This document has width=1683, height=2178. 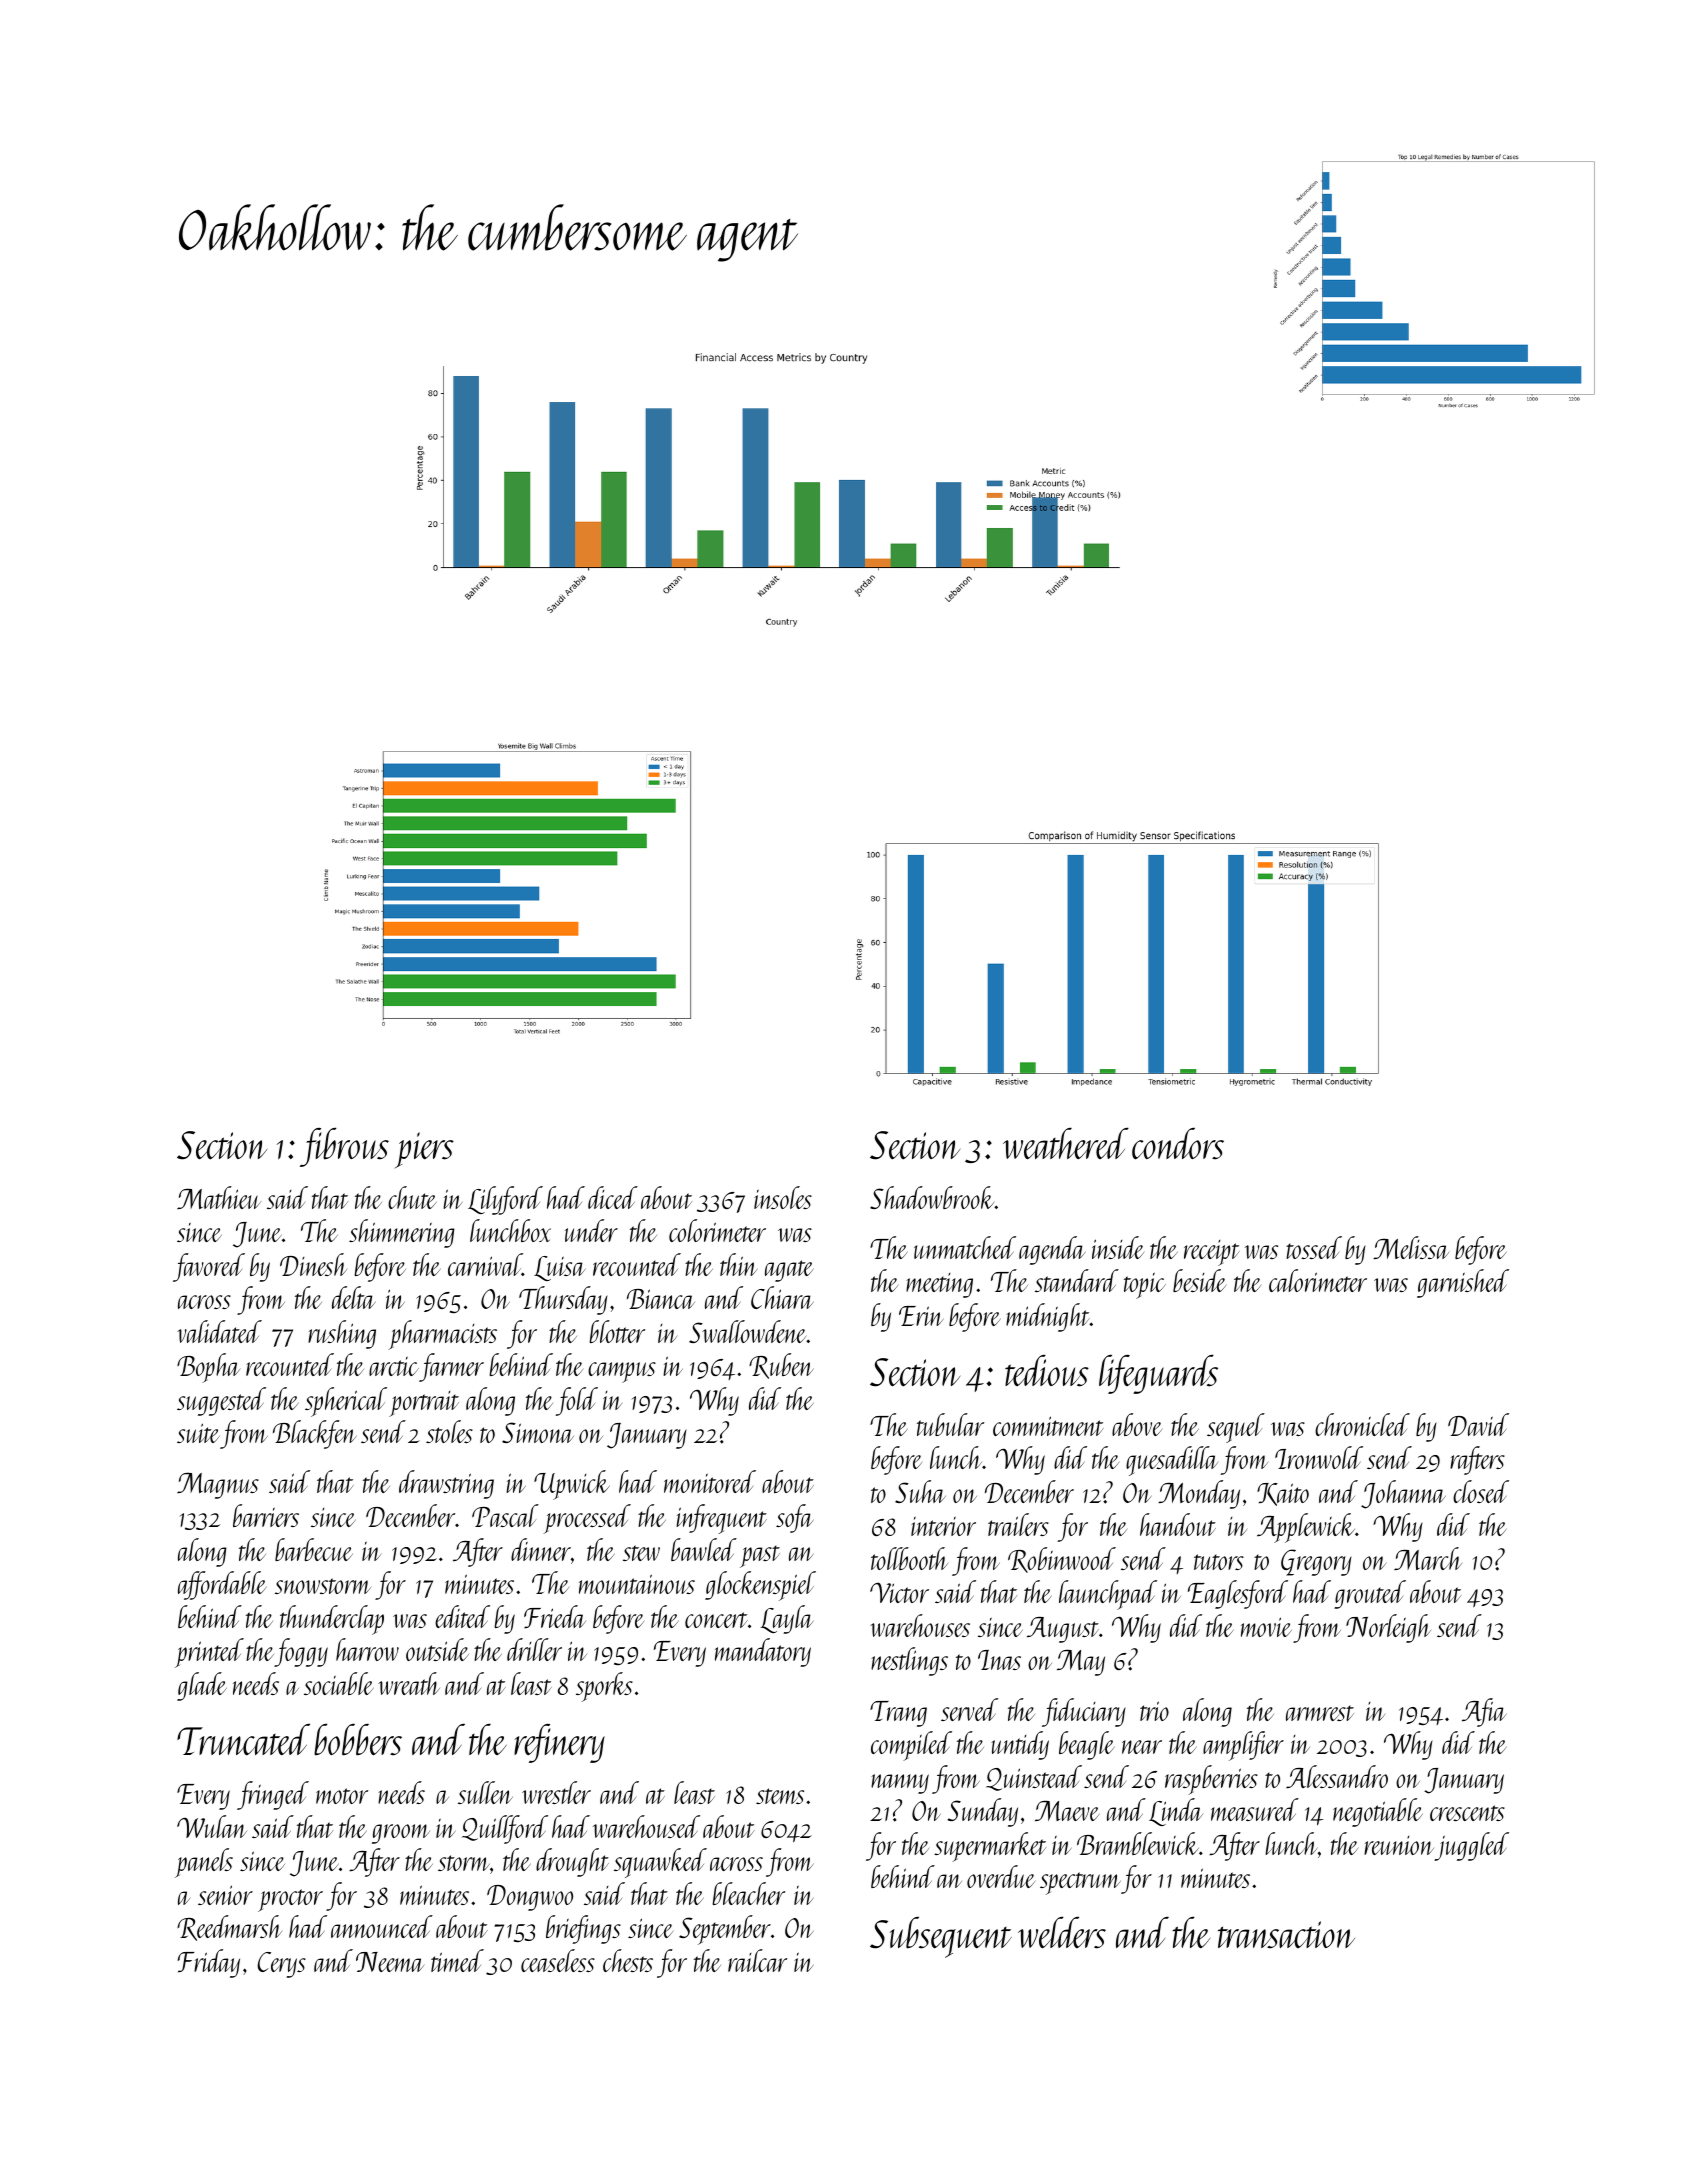 I want to click on Trang, so click(x=898, y=1714).
